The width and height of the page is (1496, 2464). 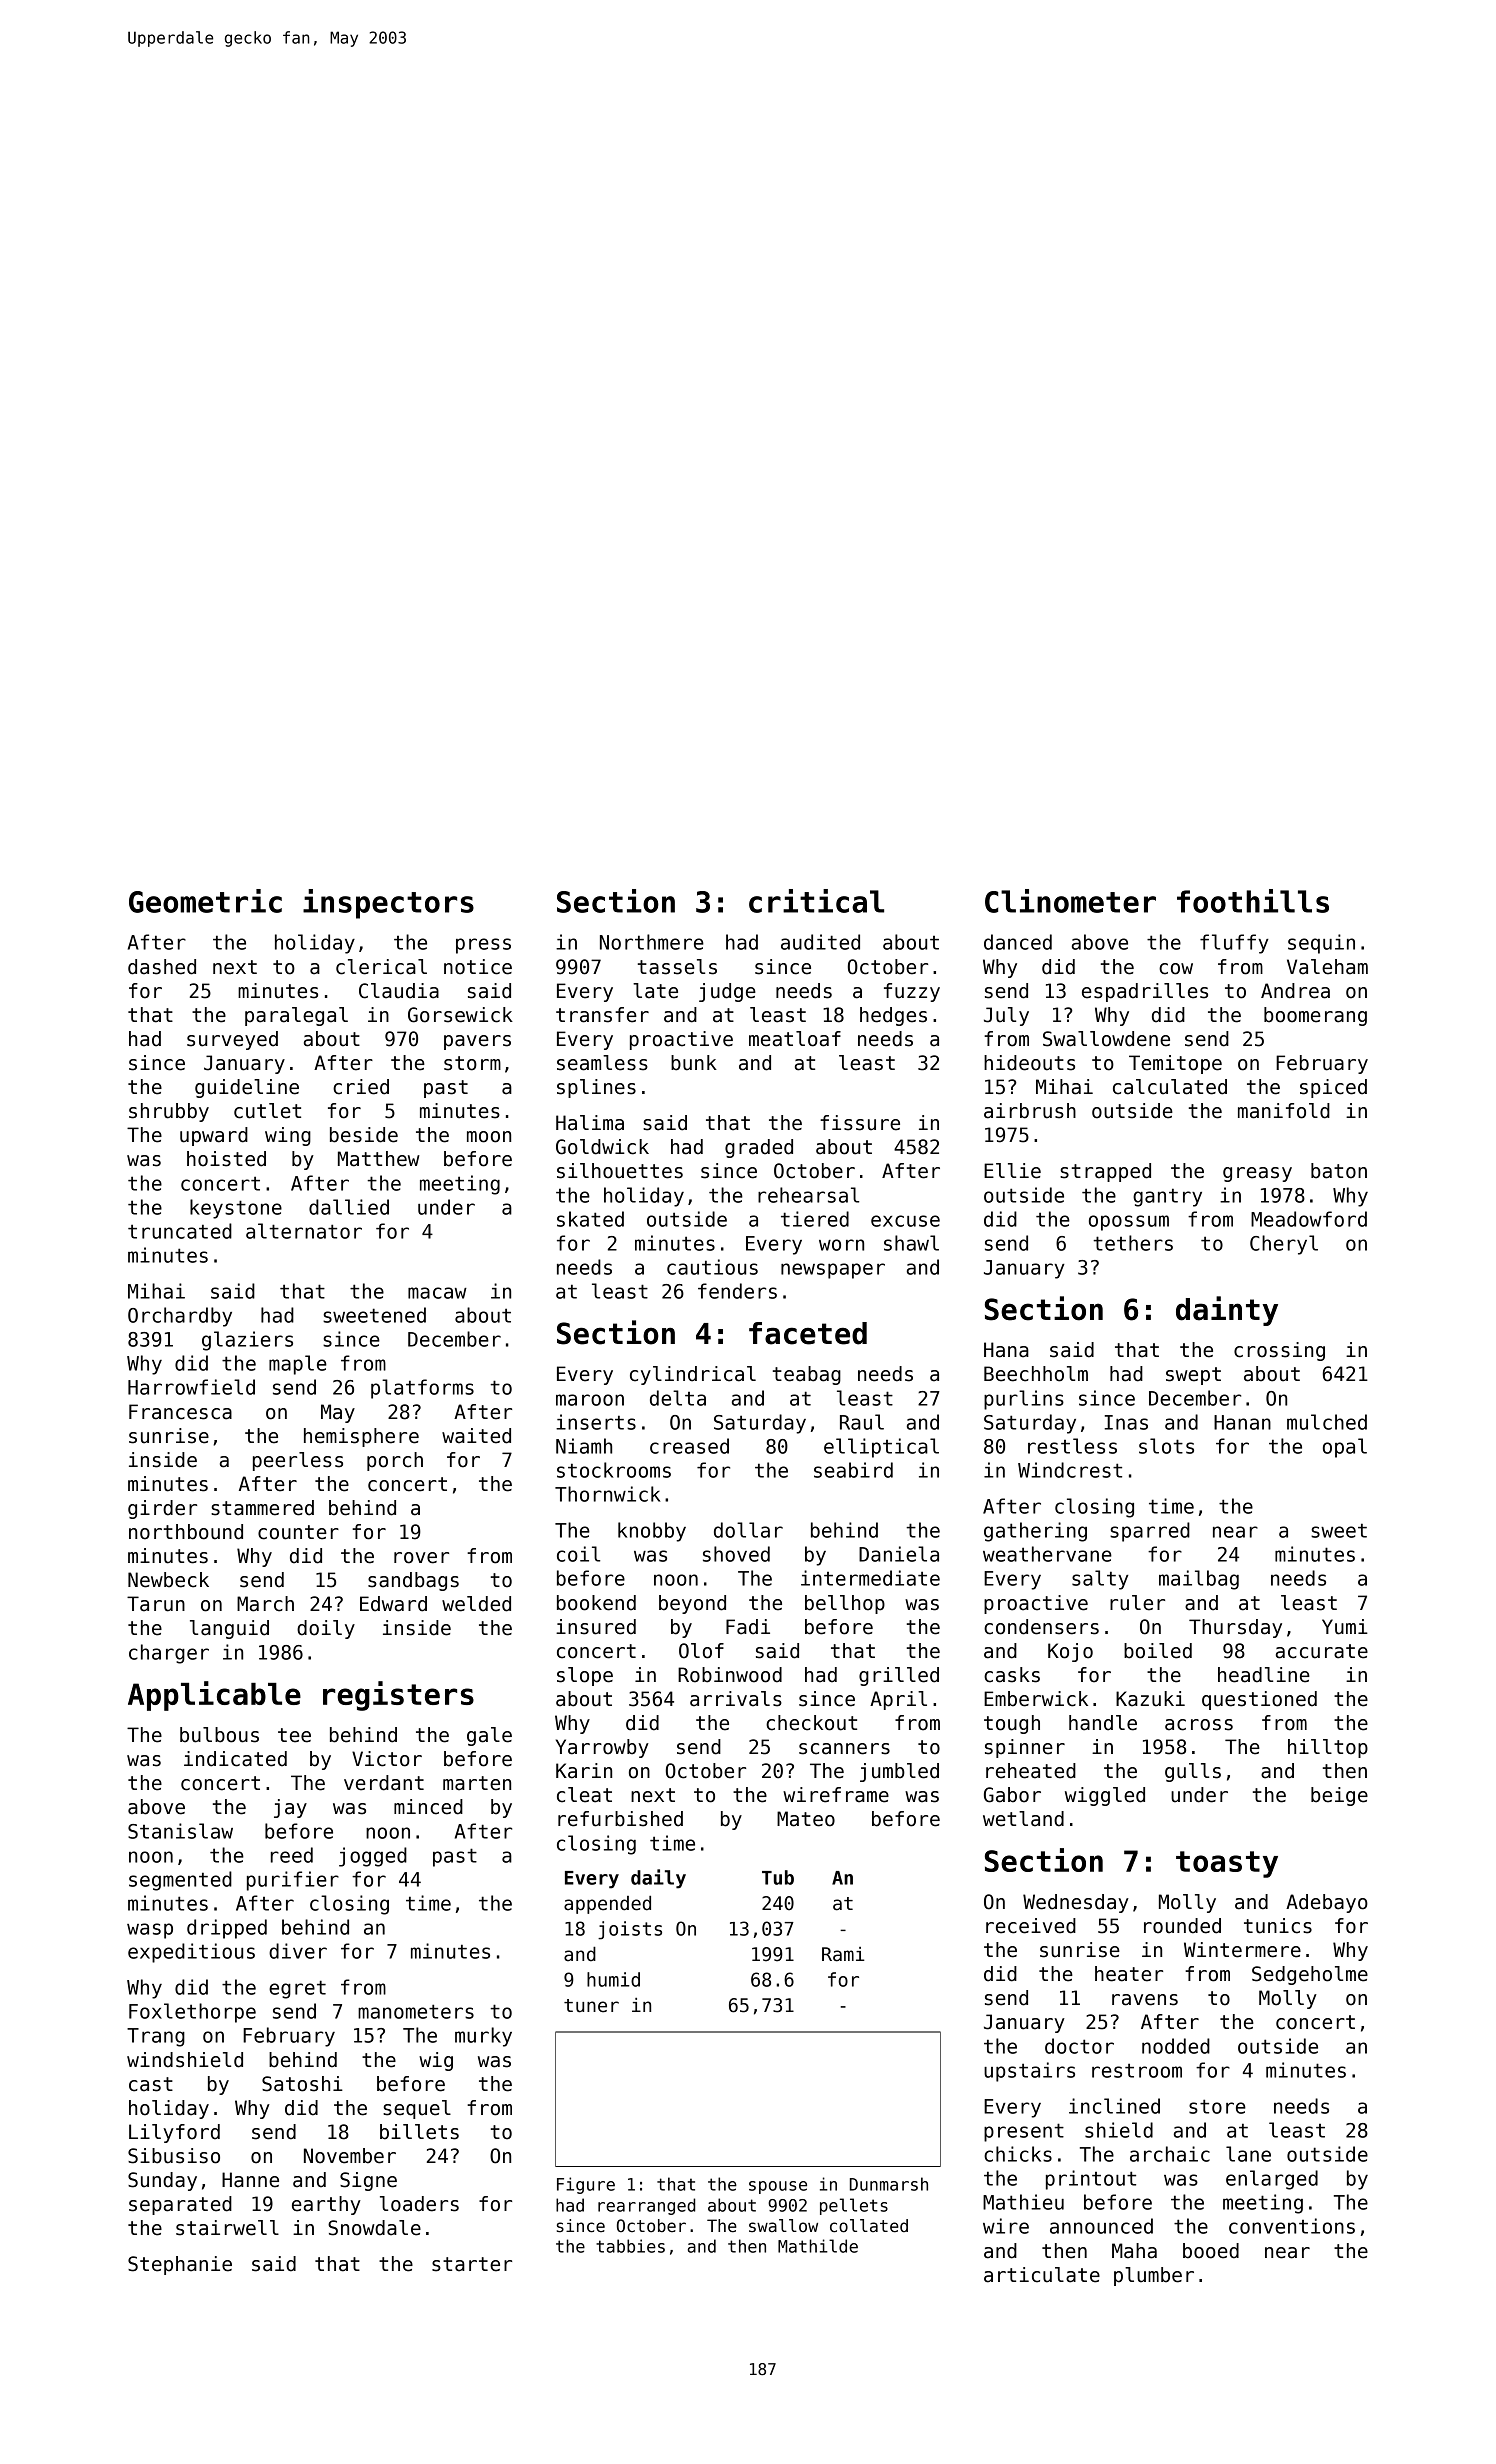 I want to click on Inas, so click(x=1126, y=1422).
